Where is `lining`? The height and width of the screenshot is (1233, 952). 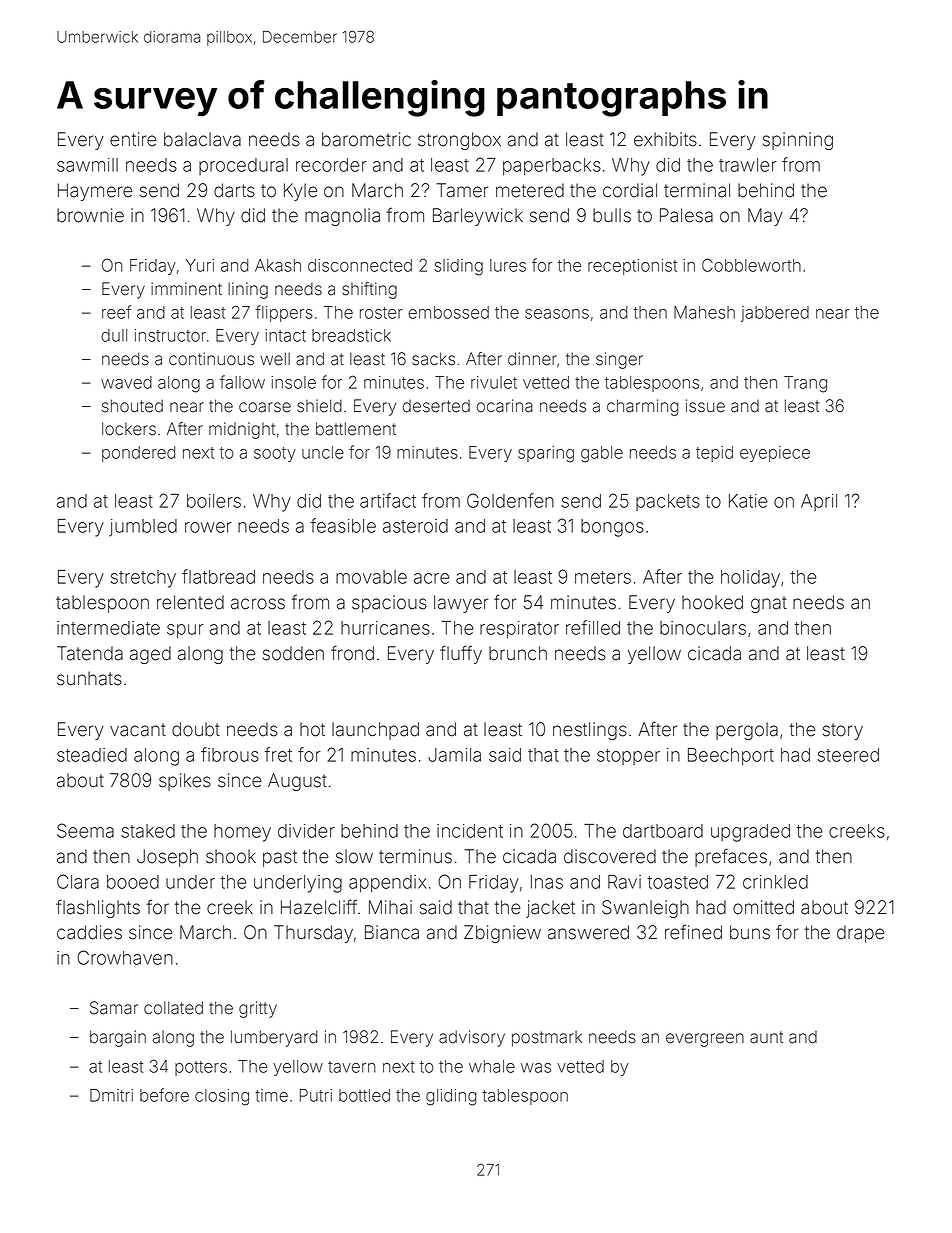 lining is located at coordinates (248, 290).
